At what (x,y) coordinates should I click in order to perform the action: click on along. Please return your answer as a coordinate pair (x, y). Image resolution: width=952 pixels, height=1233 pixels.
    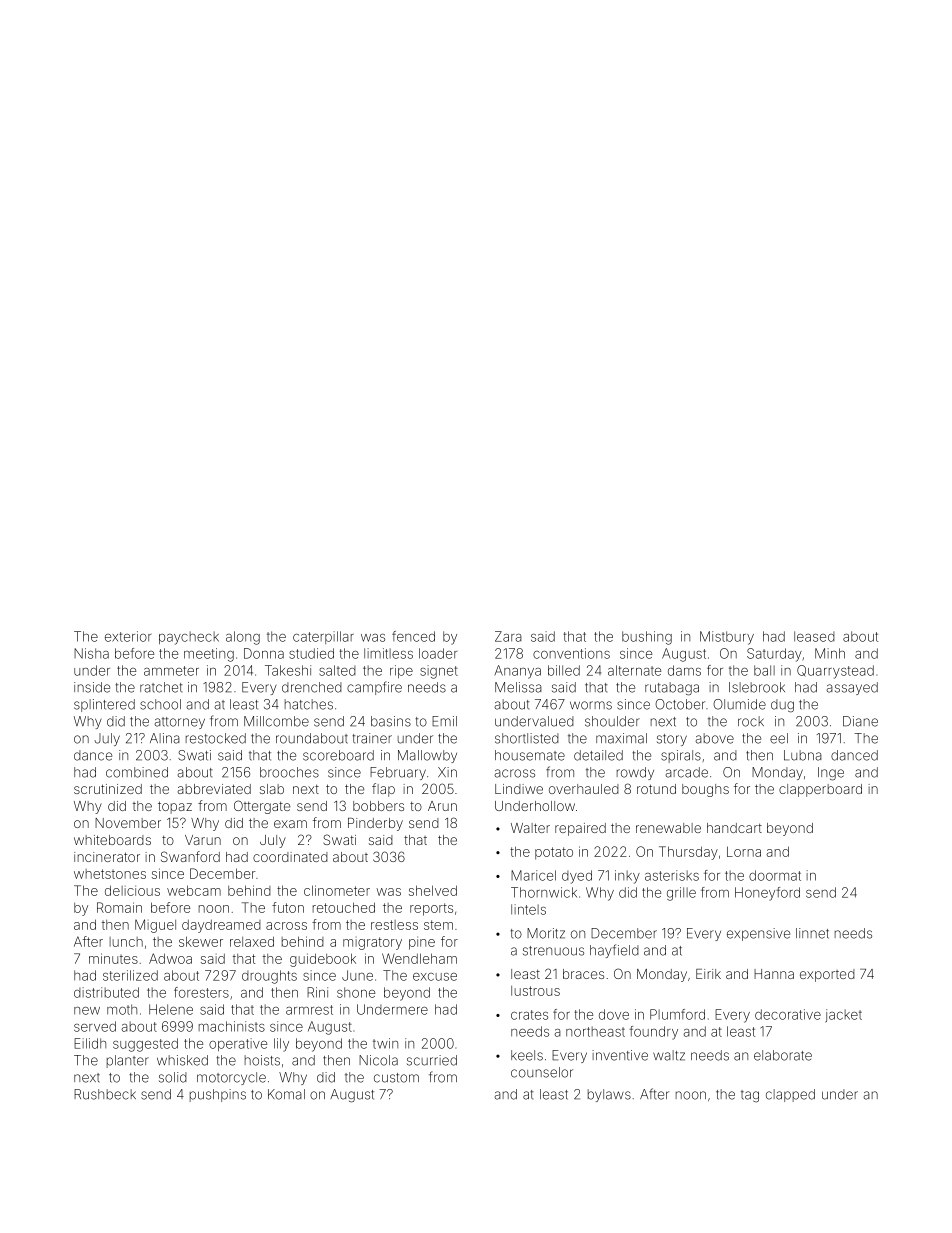
    Looking at the image, I should click on (243, 638).
